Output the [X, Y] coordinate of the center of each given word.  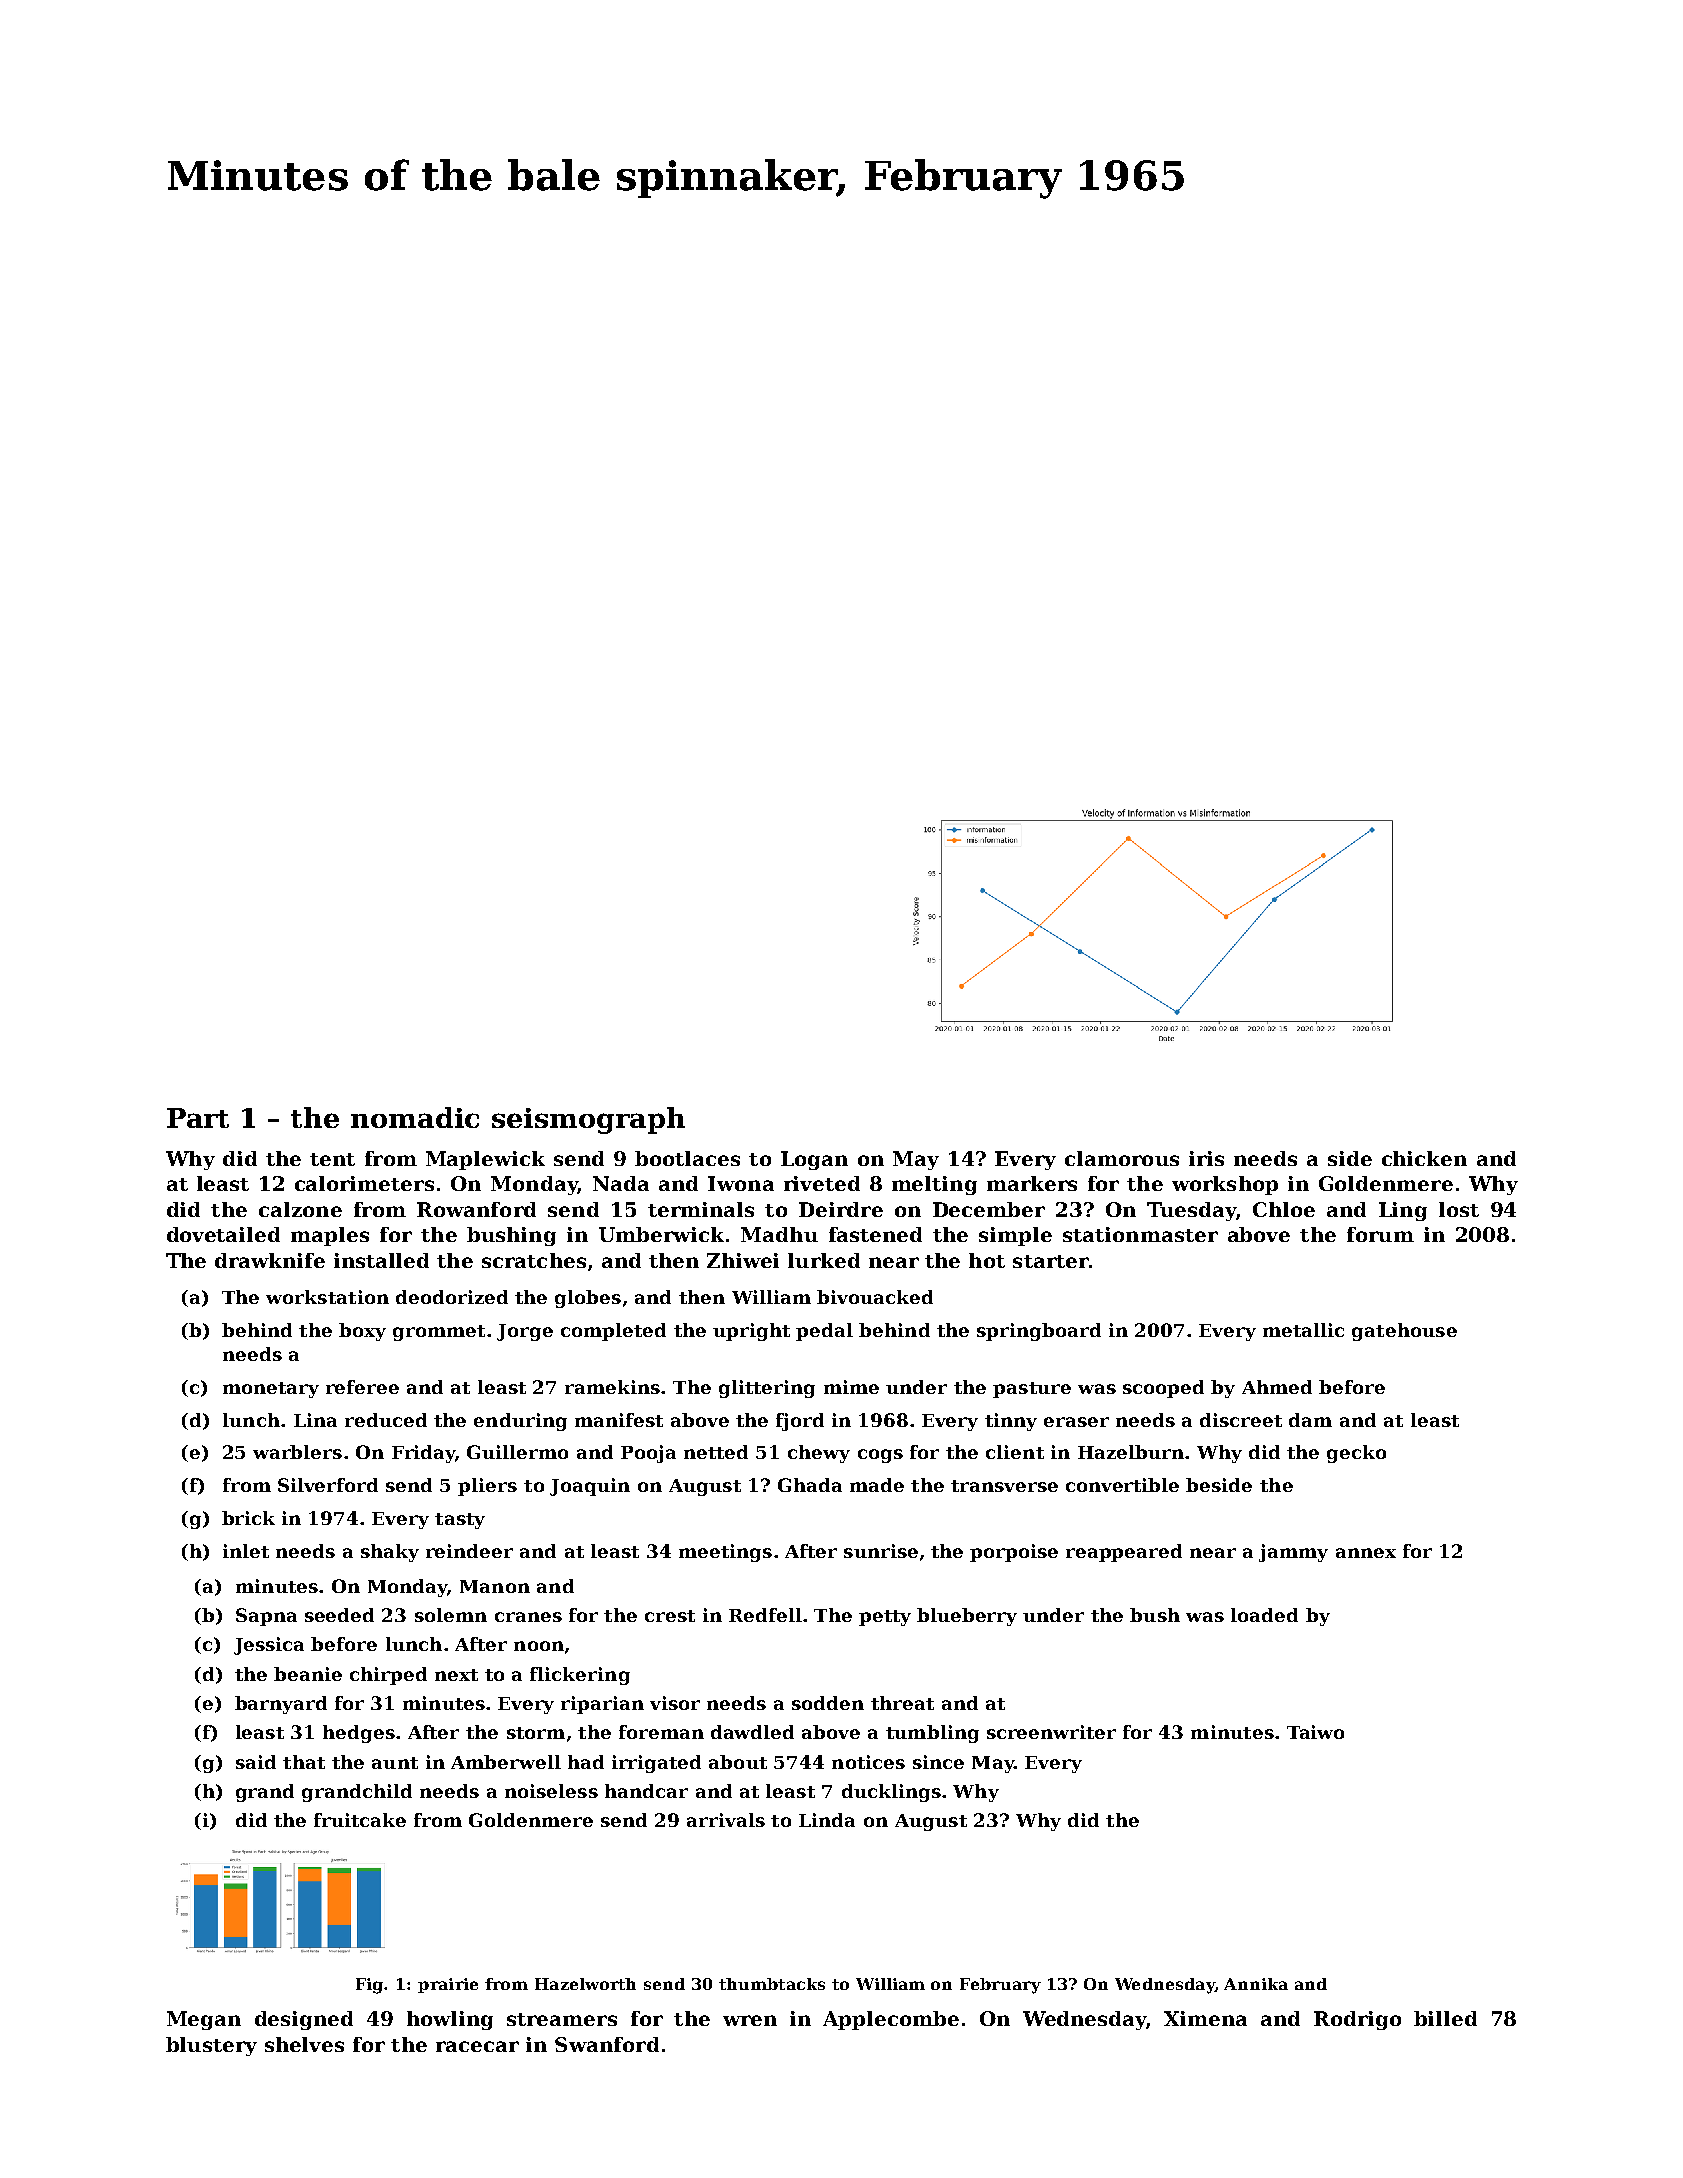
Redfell [765, 1615]
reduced [386, 1420]
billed [1445, 2018]
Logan [814, 1160]
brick [248, 1518]
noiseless [551, 1791]
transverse [1004, 1486]
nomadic [415, 1117]
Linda [827, 1820]
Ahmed [1277, 1387]
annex [1366, 1553]
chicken [1424, 1158]
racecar [477, 2046]
